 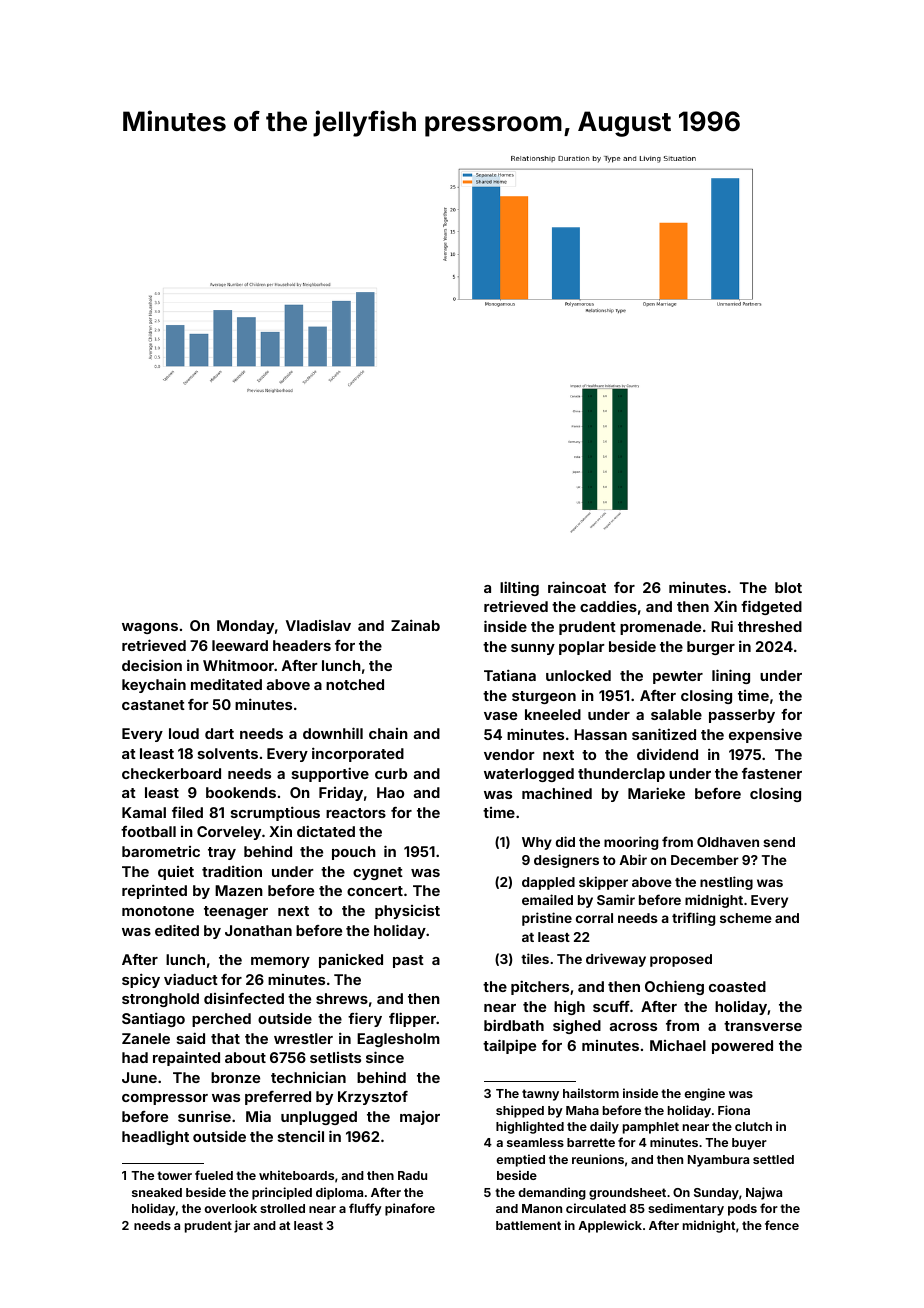 What do you see at coordinates (135, 1057) in the page?
I see `had` at bounding box center [135, 1057].
